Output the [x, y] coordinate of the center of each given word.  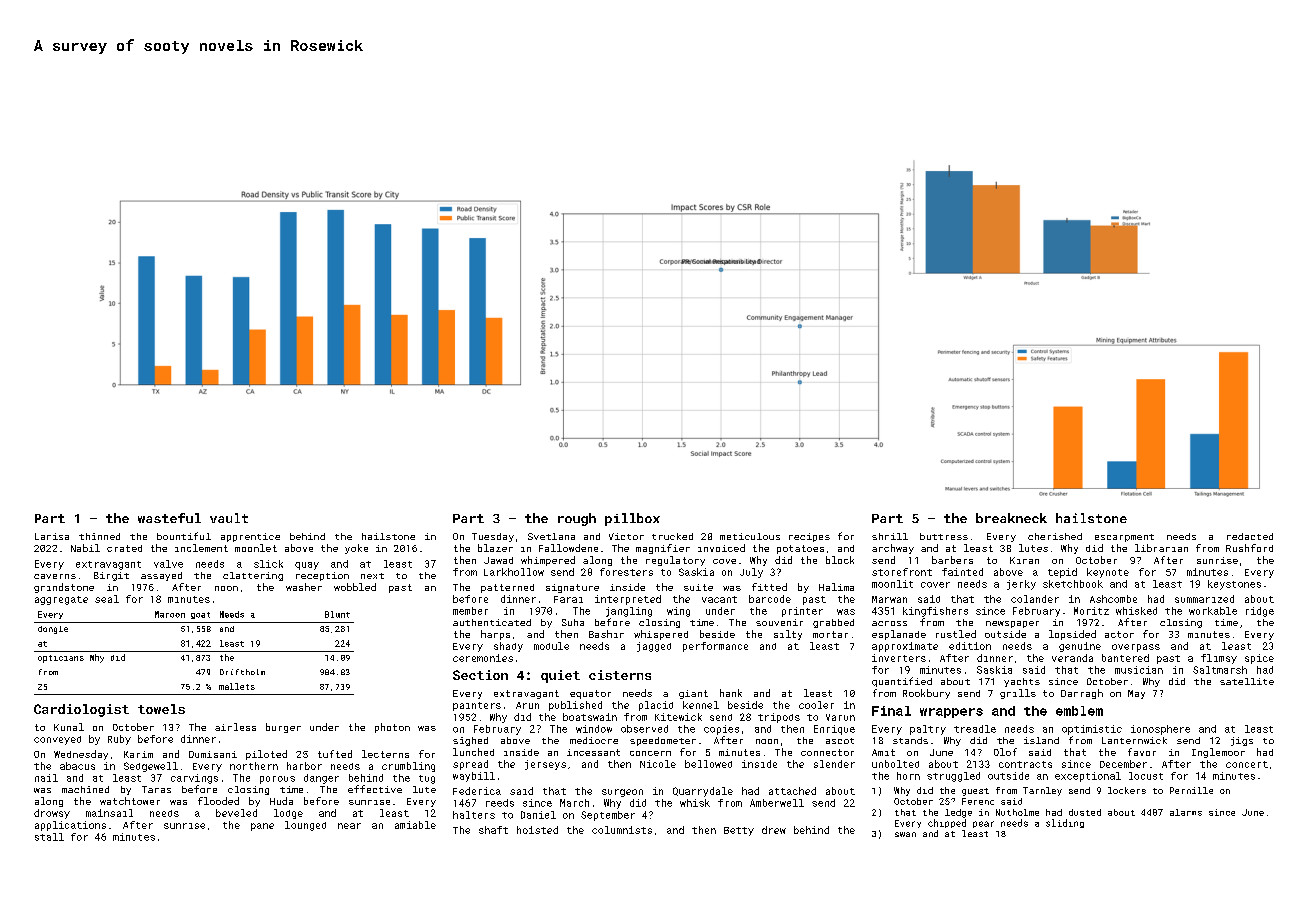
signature [572, 588]
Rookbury [926, 694]
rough [577, 519]
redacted [1250, 536]
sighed [470, 741]
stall [49, 837]
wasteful [169, 518]
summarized [1204, 599]
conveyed [57, 740]
